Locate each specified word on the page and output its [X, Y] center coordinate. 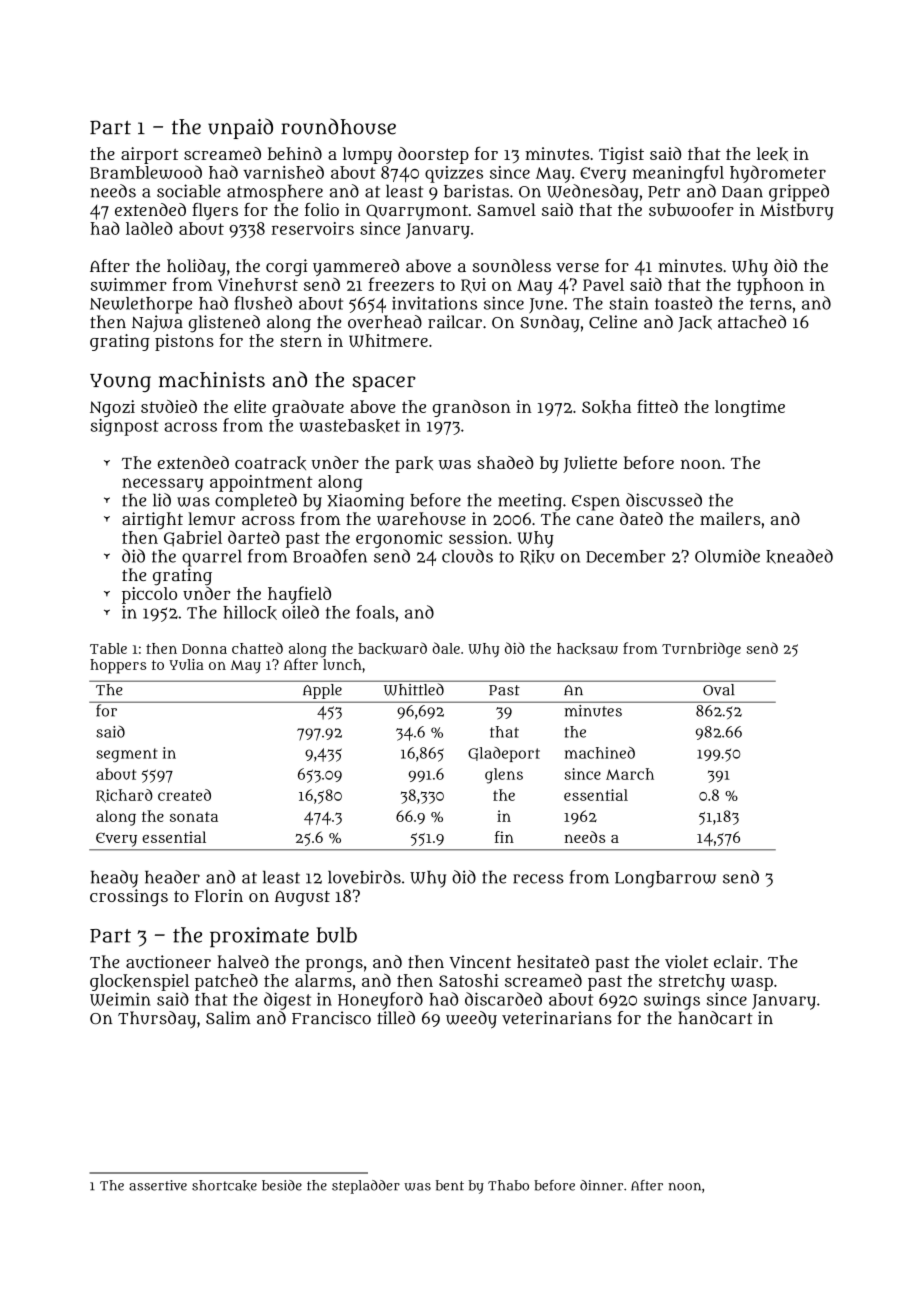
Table [108, 648]
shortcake [224, 1185]
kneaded [799, 556]
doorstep [433, 155]
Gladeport [504, 754]
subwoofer [691, 210]
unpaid [240, 128]
